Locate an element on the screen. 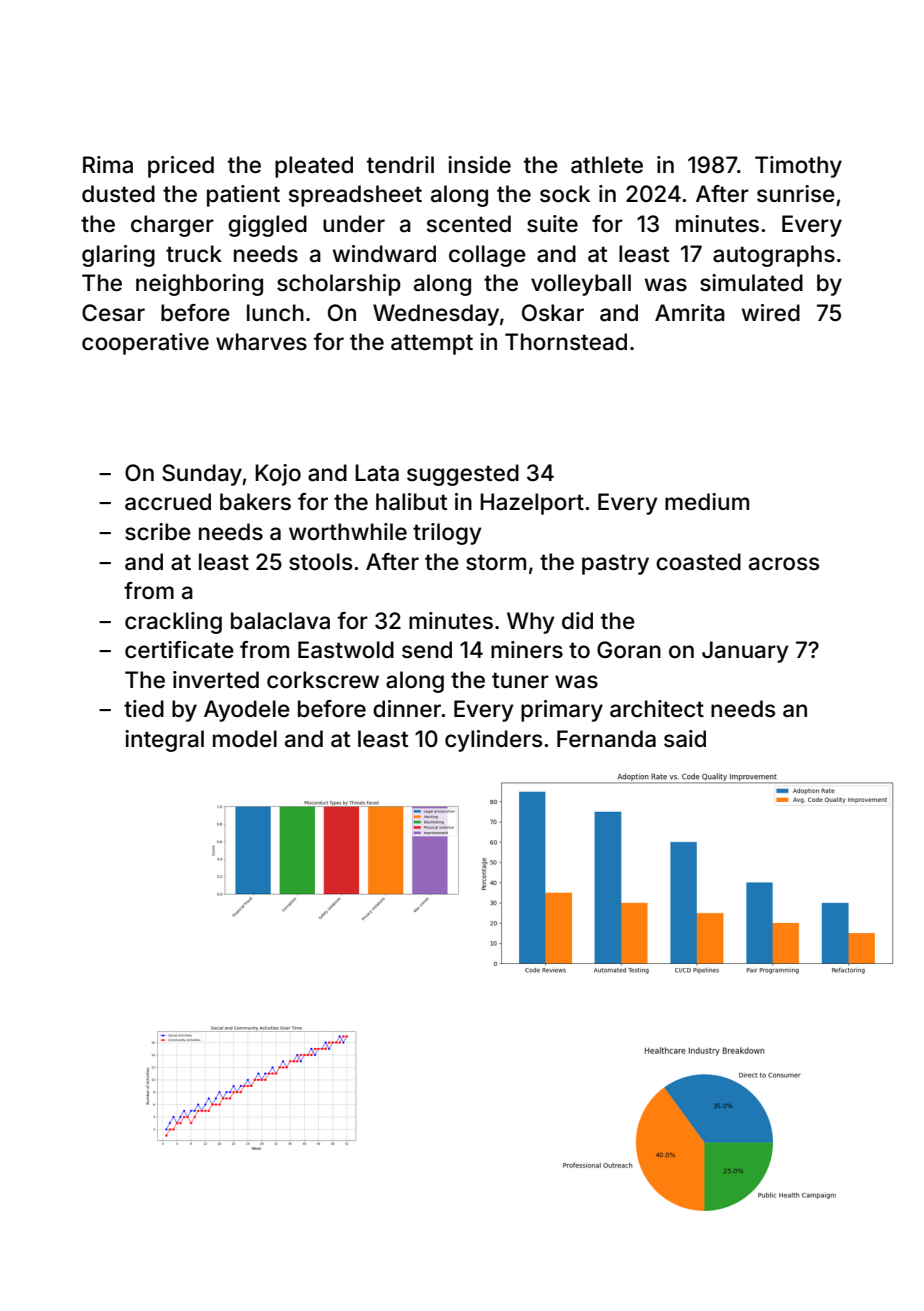 Image resolution: width=924 pixels, height=1311 pixels. cooperative is located at coordinates (145, 344).
